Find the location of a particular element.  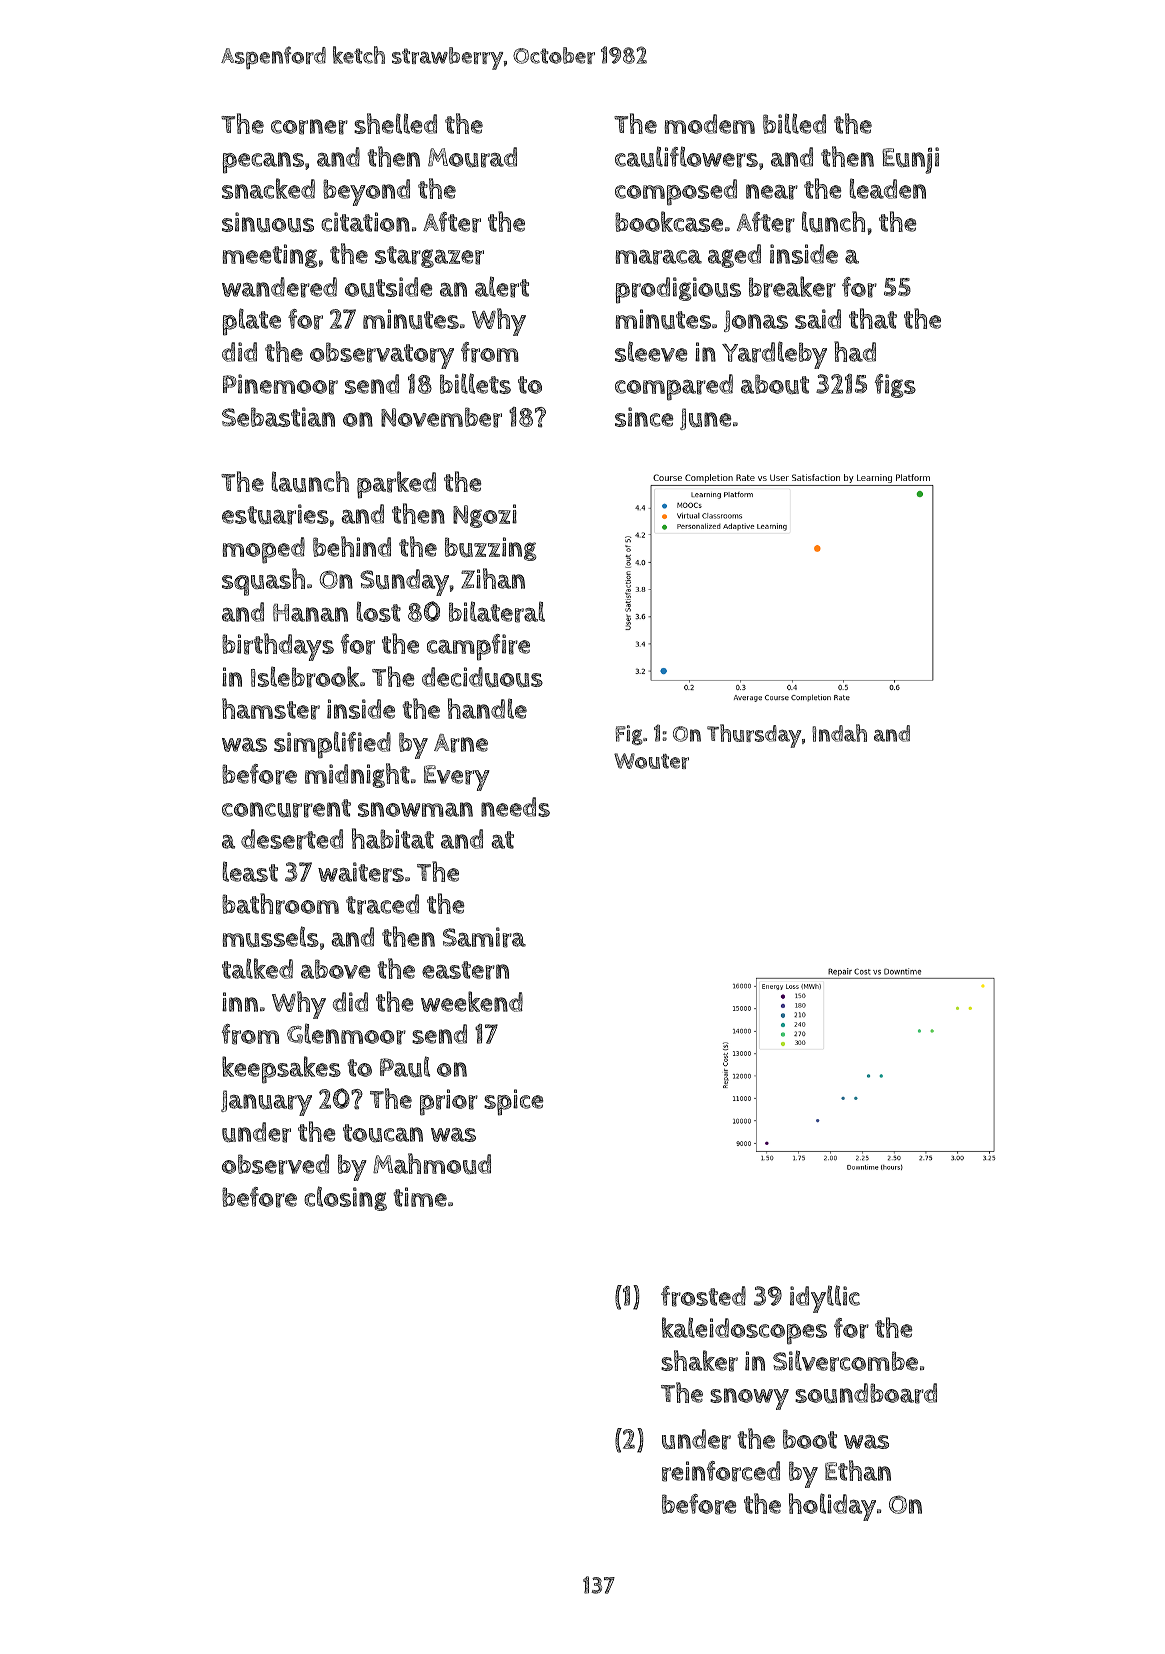

billed is located at coordinates (794, 123).
